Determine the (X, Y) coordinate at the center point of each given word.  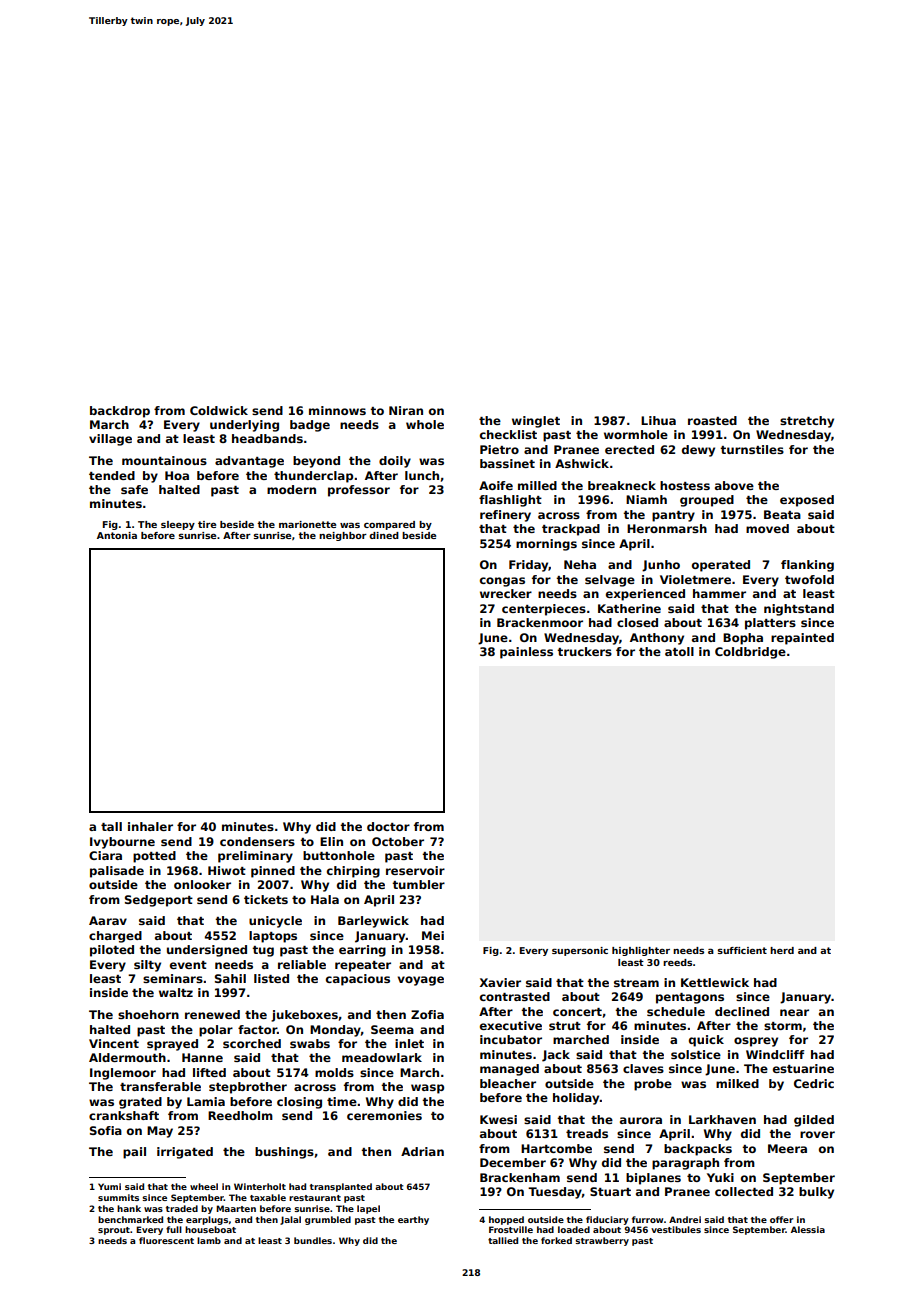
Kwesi (498, 1119)
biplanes (653, 1179)
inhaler (150, 826)
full (174, 1229)
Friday (529, 566)
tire (207, 524)
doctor (388, 826)
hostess (685, 485)
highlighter (641, 951)
